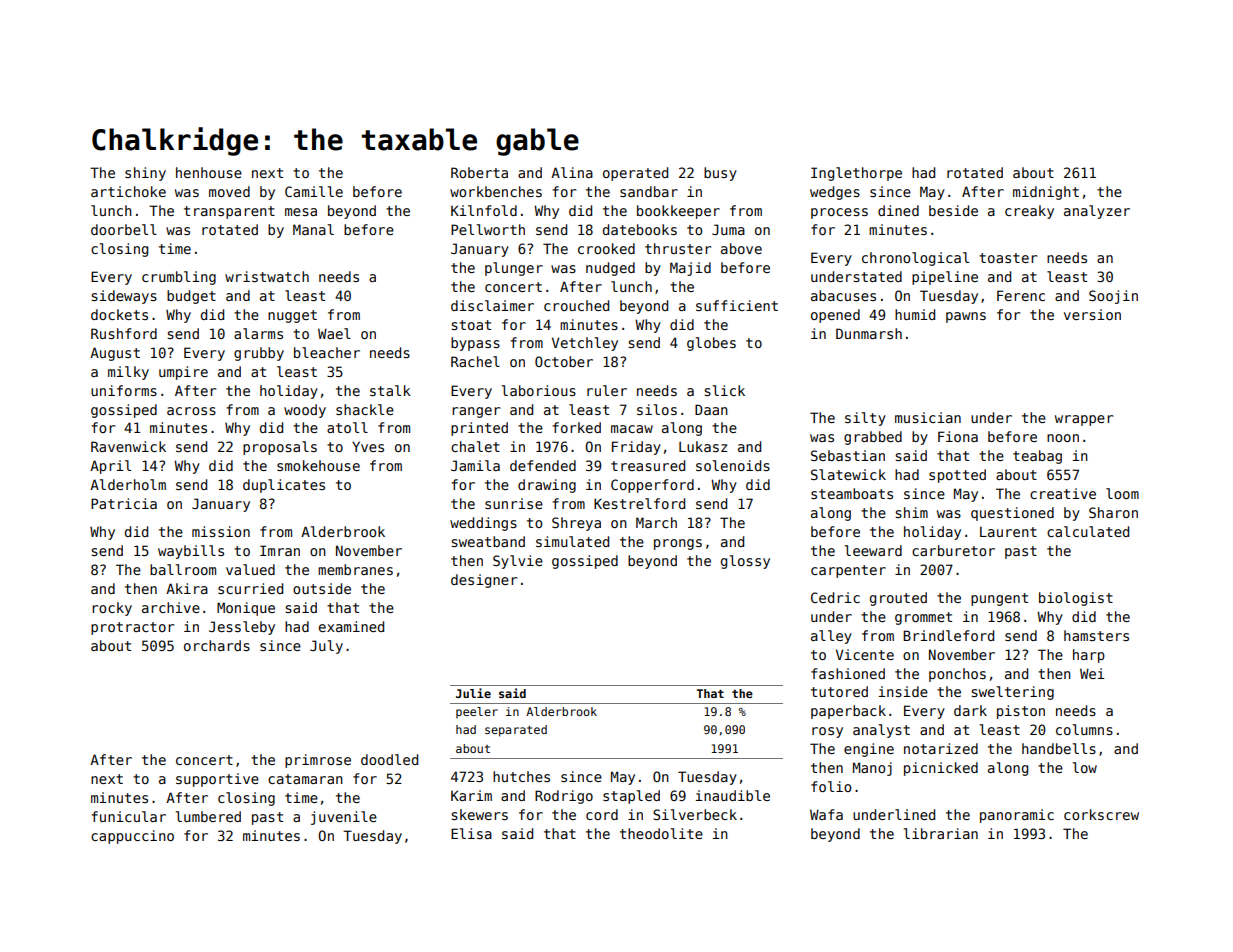  Describe the element at coordinates (516, 731) in the image. I see `separated` at that location.
